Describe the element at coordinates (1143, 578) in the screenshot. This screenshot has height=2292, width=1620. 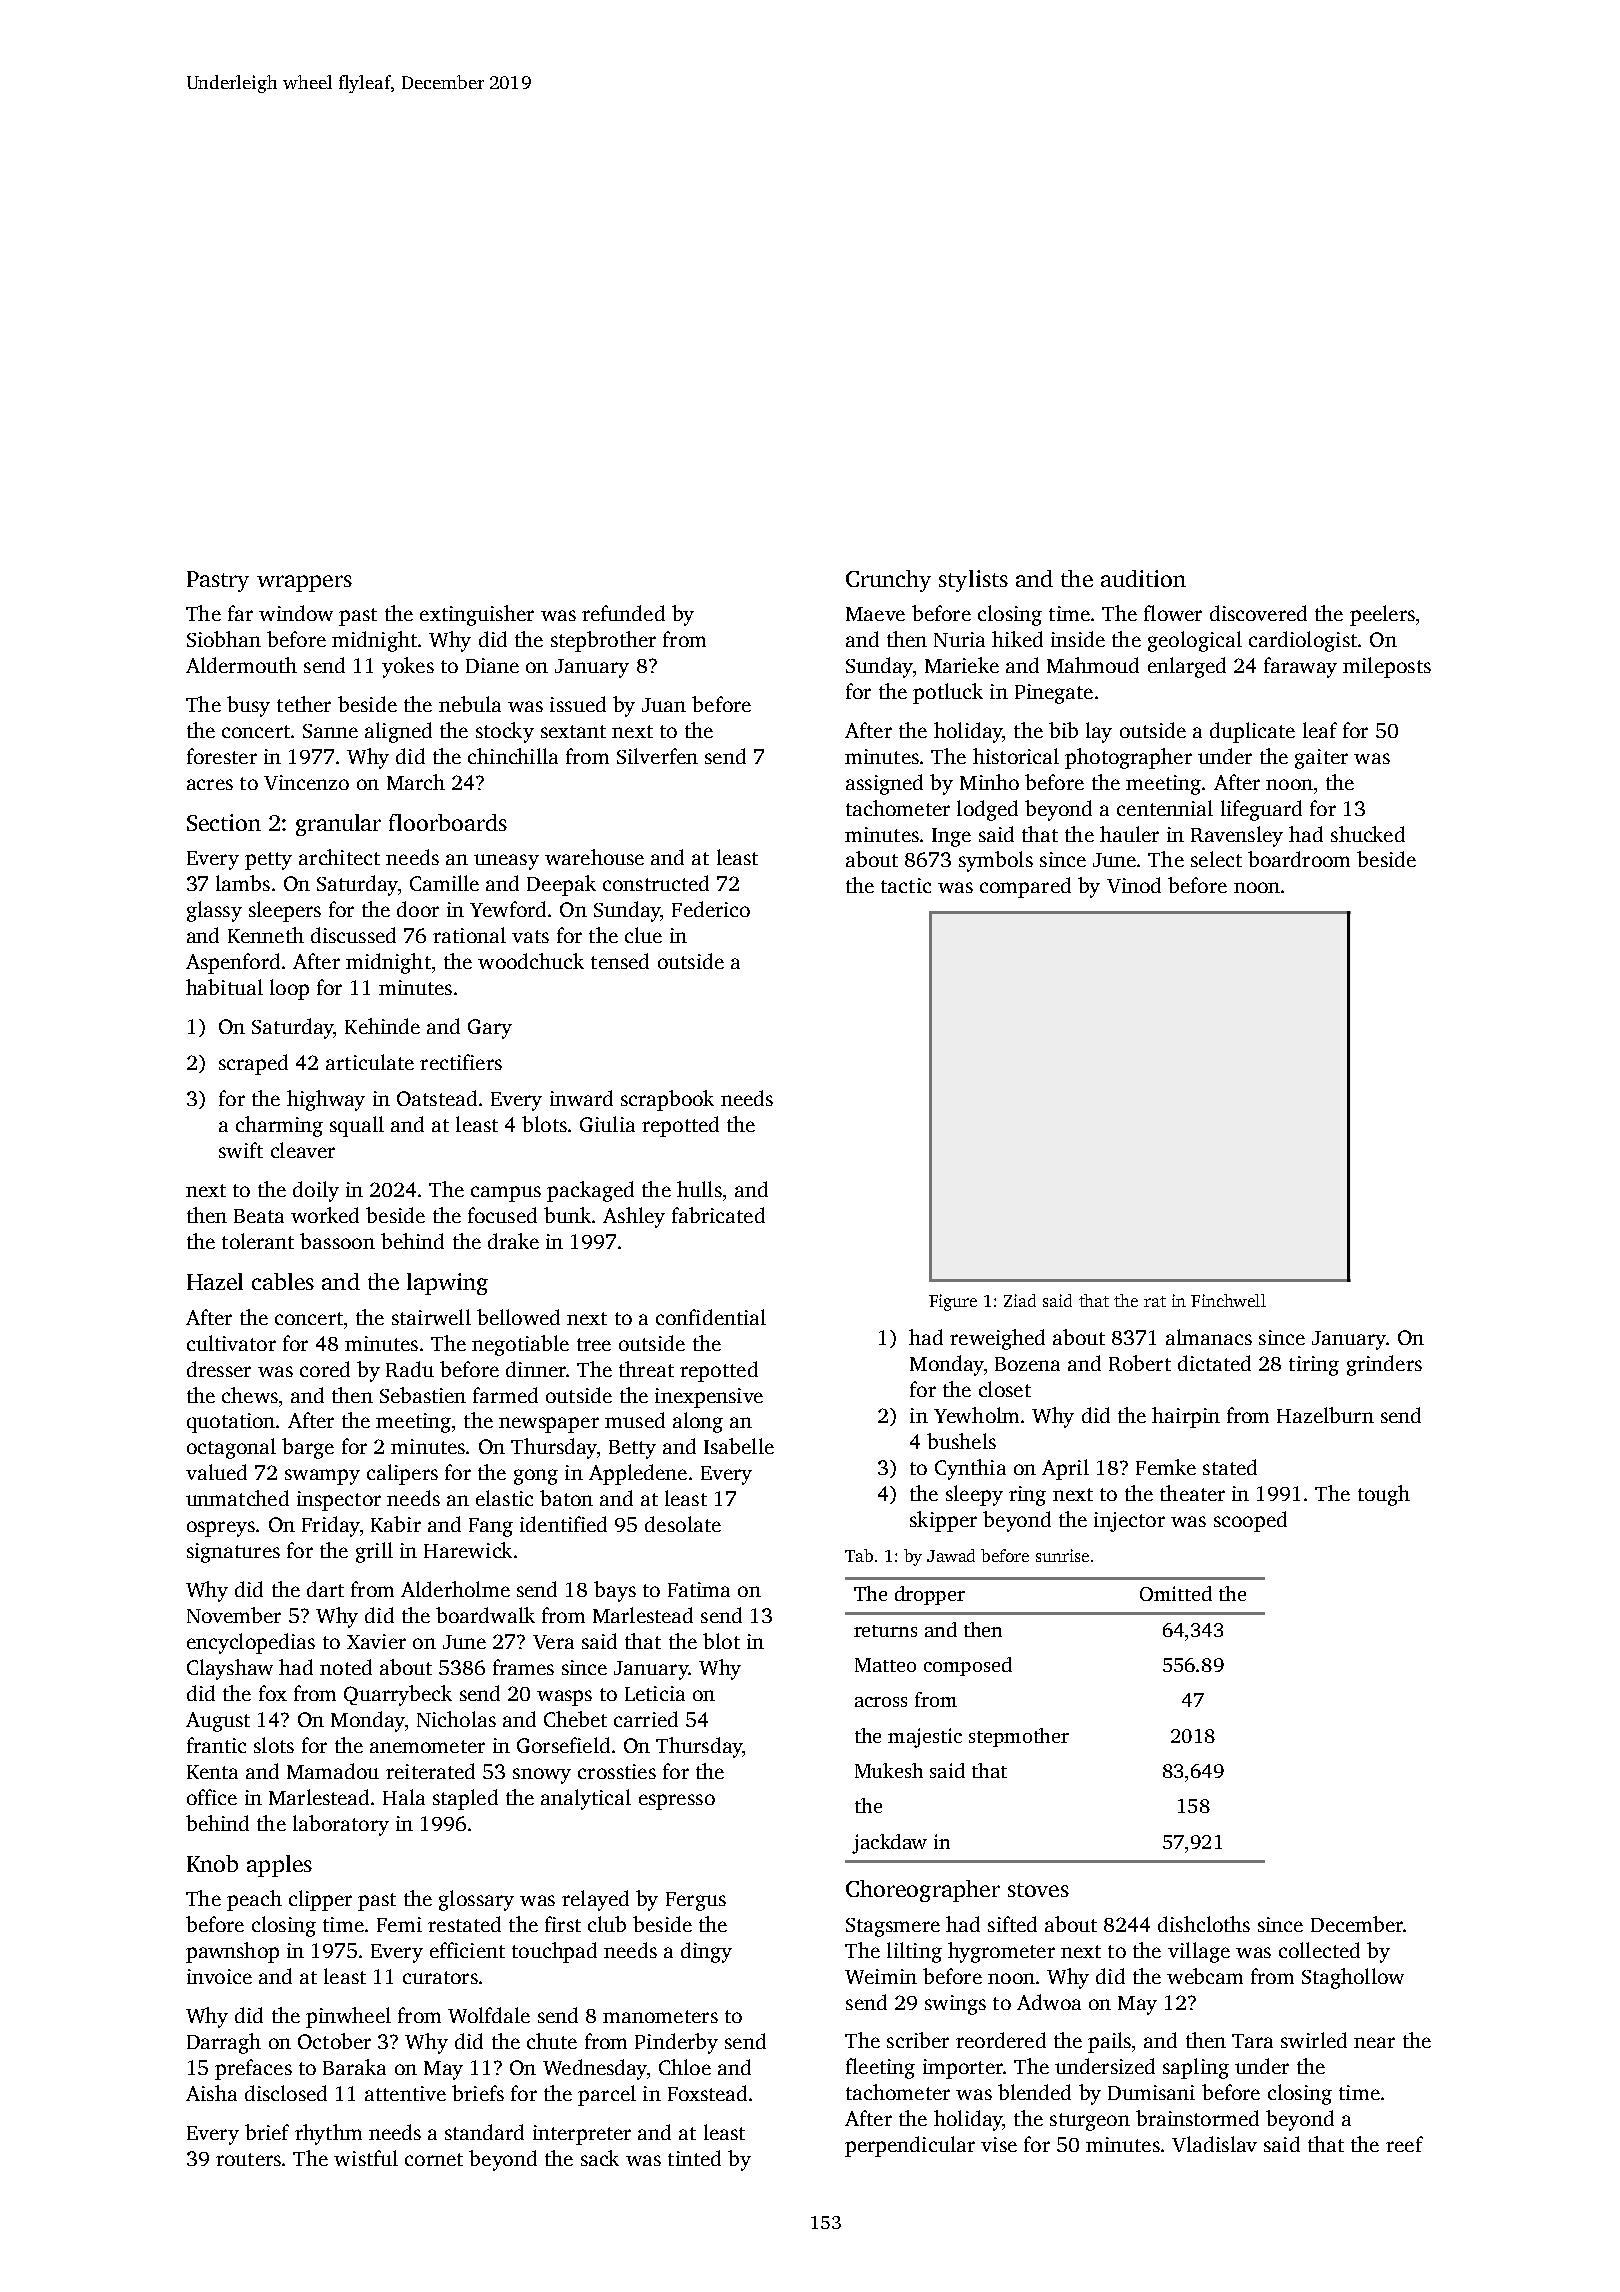
I see `audition` at that location.
